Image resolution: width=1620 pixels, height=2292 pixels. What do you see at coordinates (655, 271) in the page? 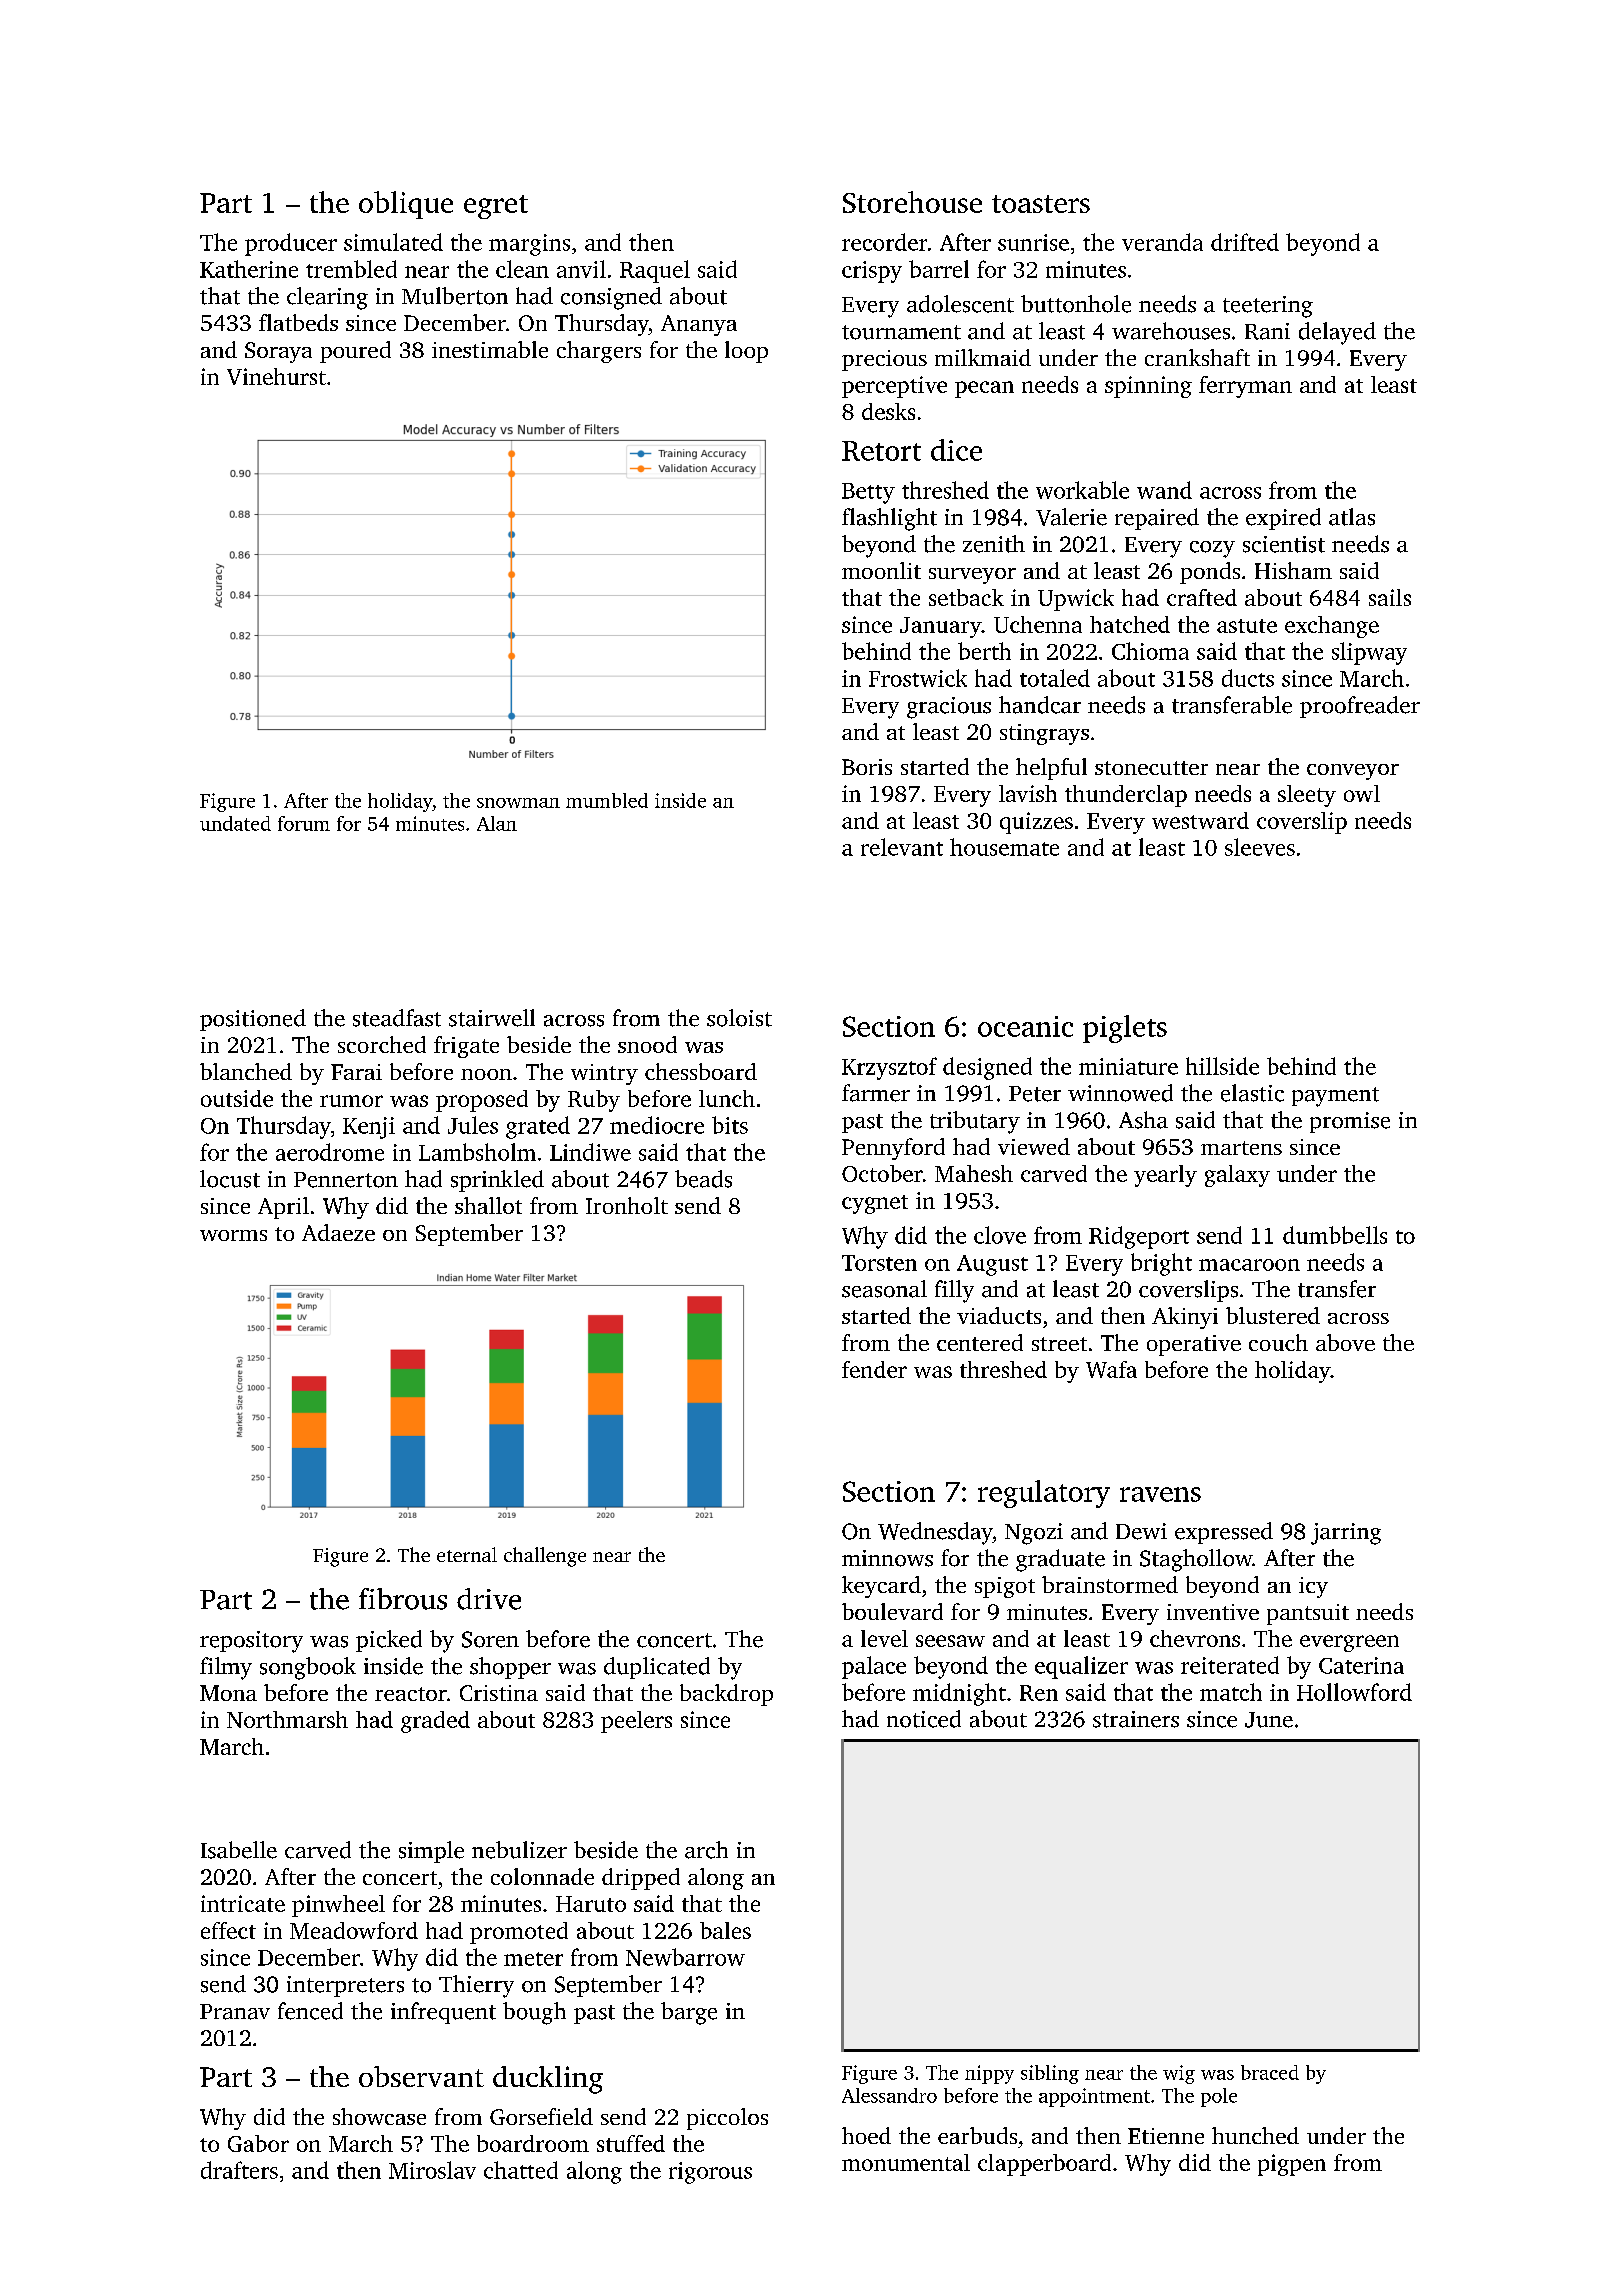
I see `Raquel` at bounding box center [655, 271].
